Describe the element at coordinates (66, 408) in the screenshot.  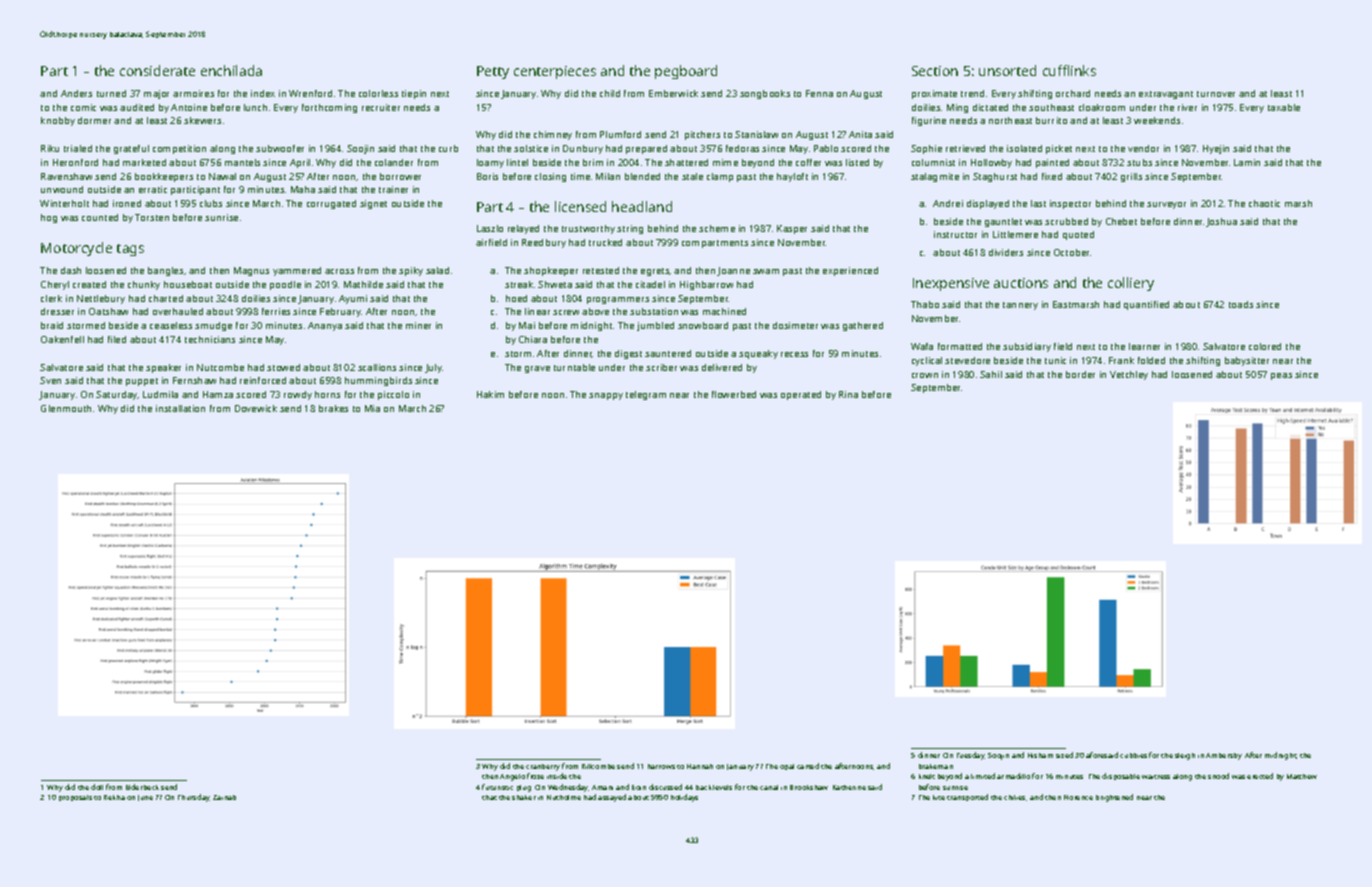
I see `Glenmouth` at that location.
